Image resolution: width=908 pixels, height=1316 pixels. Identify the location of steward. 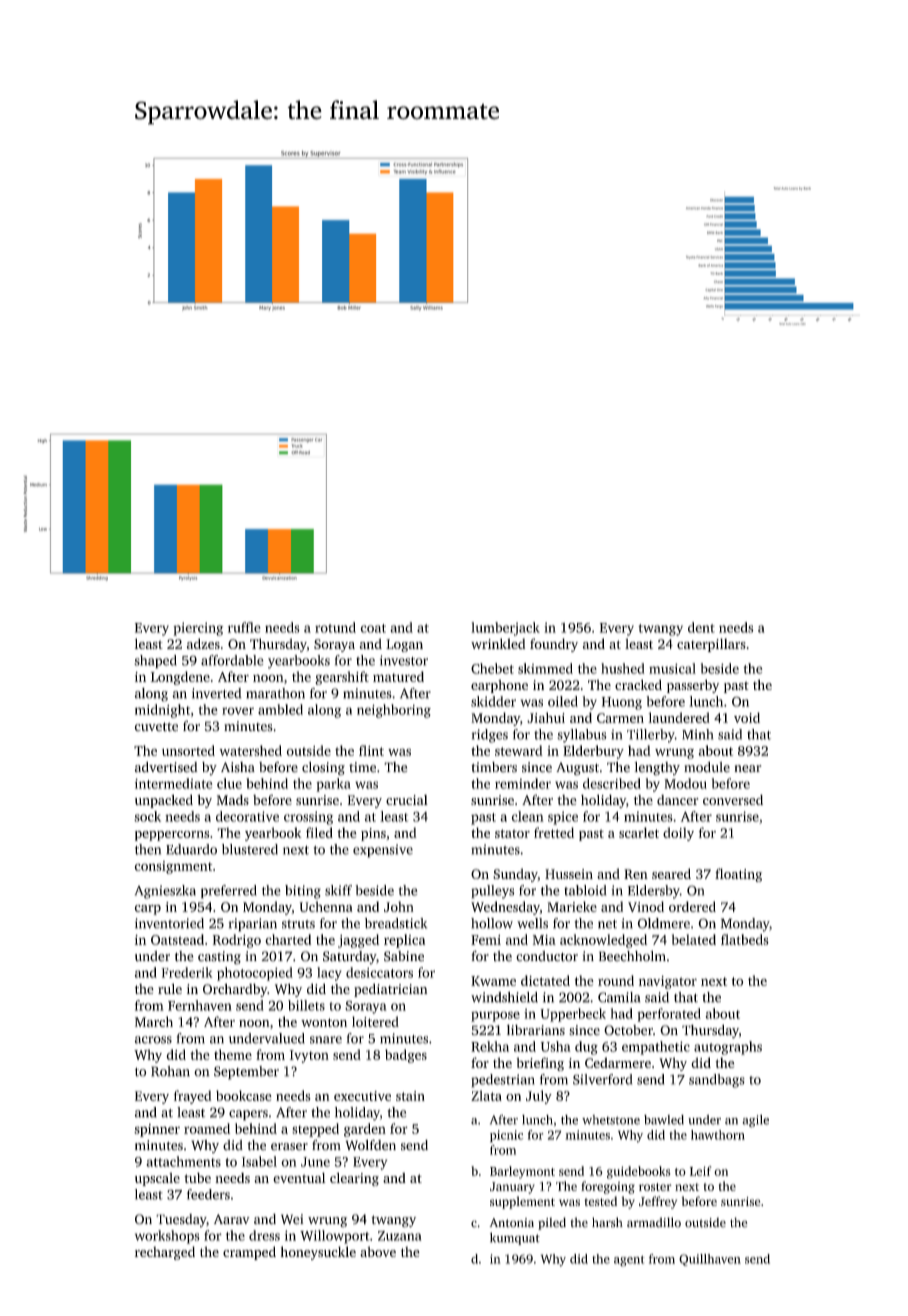
(519, 750).
